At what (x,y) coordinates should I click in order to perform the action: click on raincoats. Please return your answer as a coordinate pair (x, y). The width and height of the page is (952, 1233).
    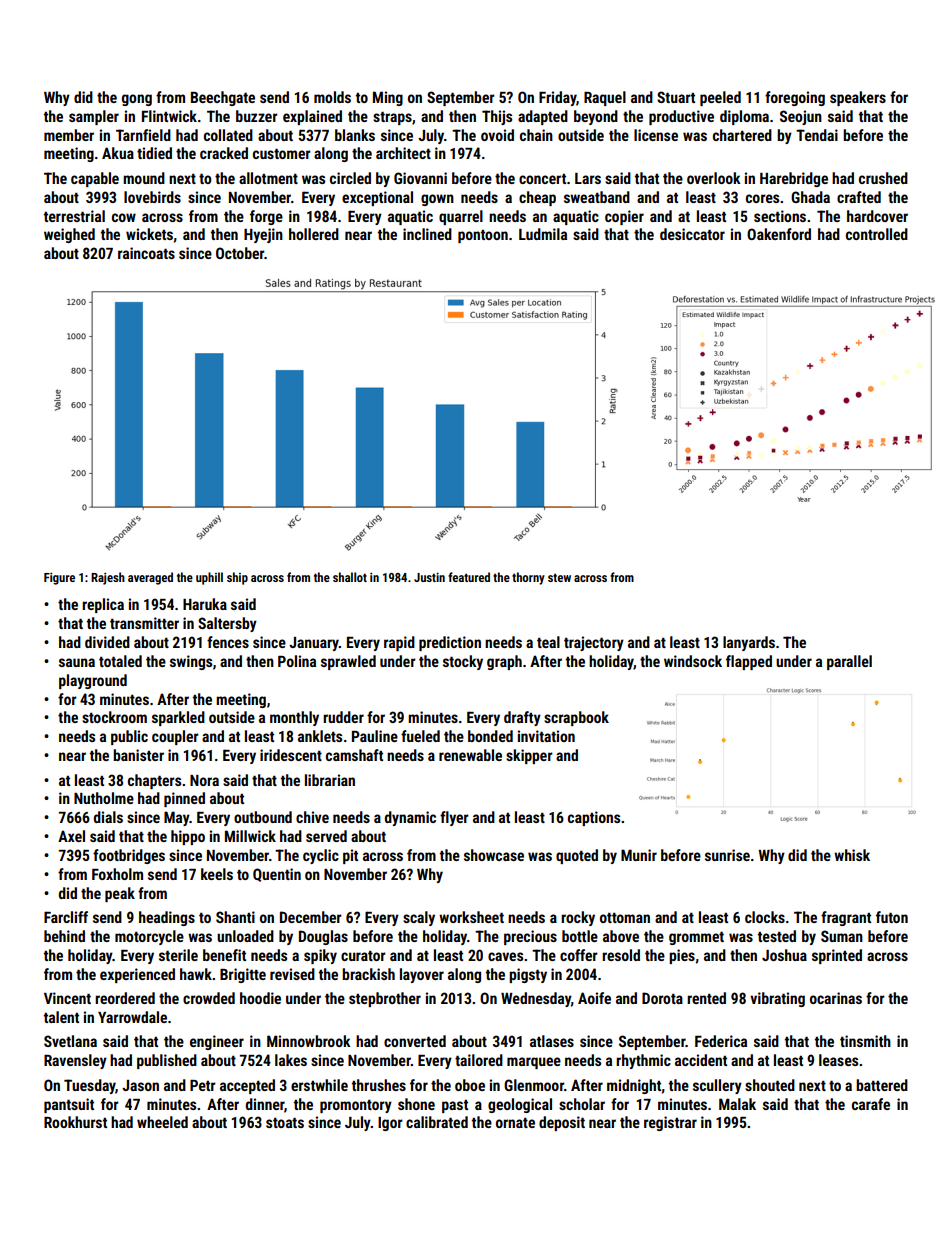
    Looking at the image, I should click on (146, 253).
